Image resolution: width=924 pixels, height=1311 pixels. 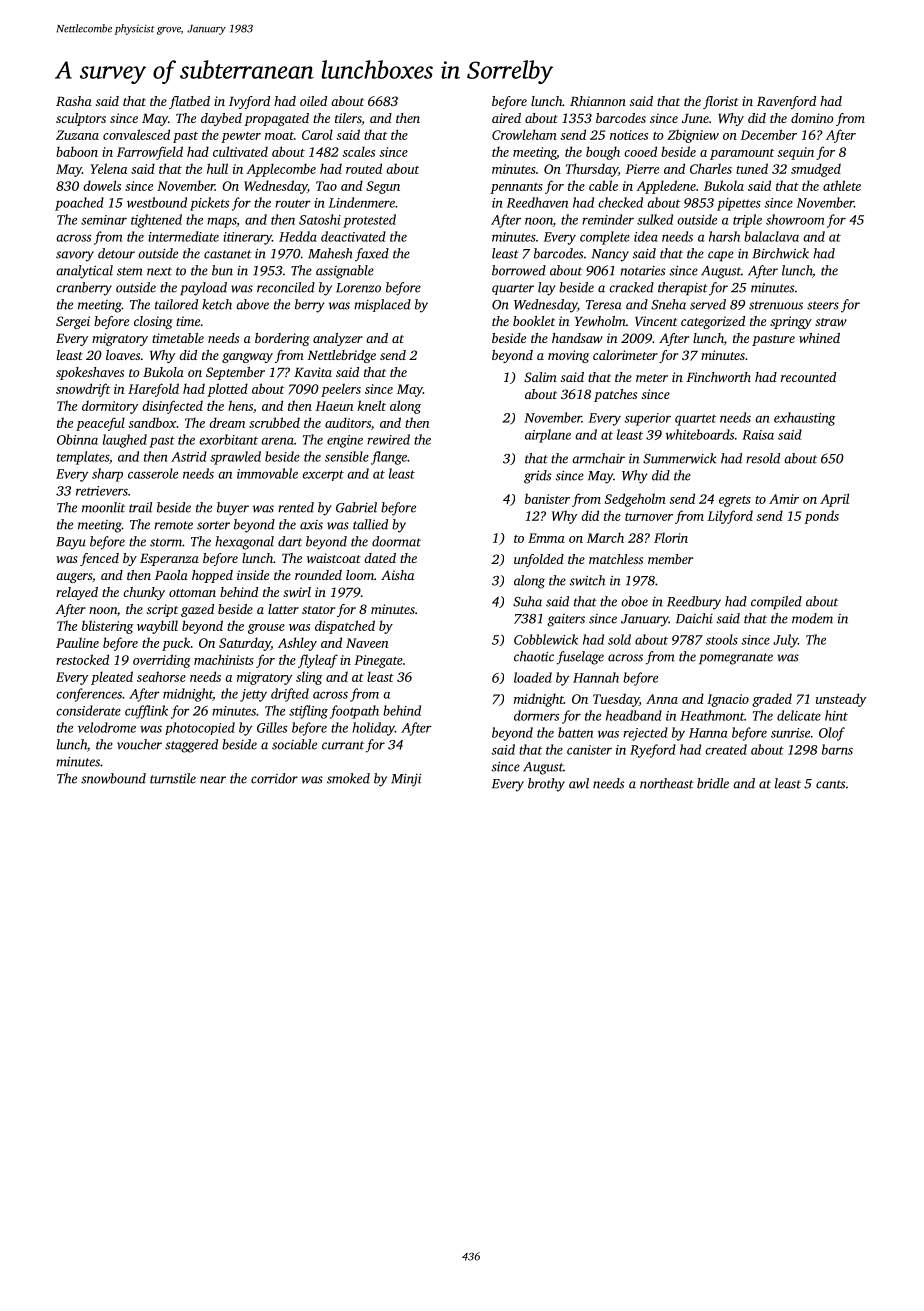 What do you see at coordinates (620, 202) in the image?
I see `checked` at bounding box center [620, 202].
